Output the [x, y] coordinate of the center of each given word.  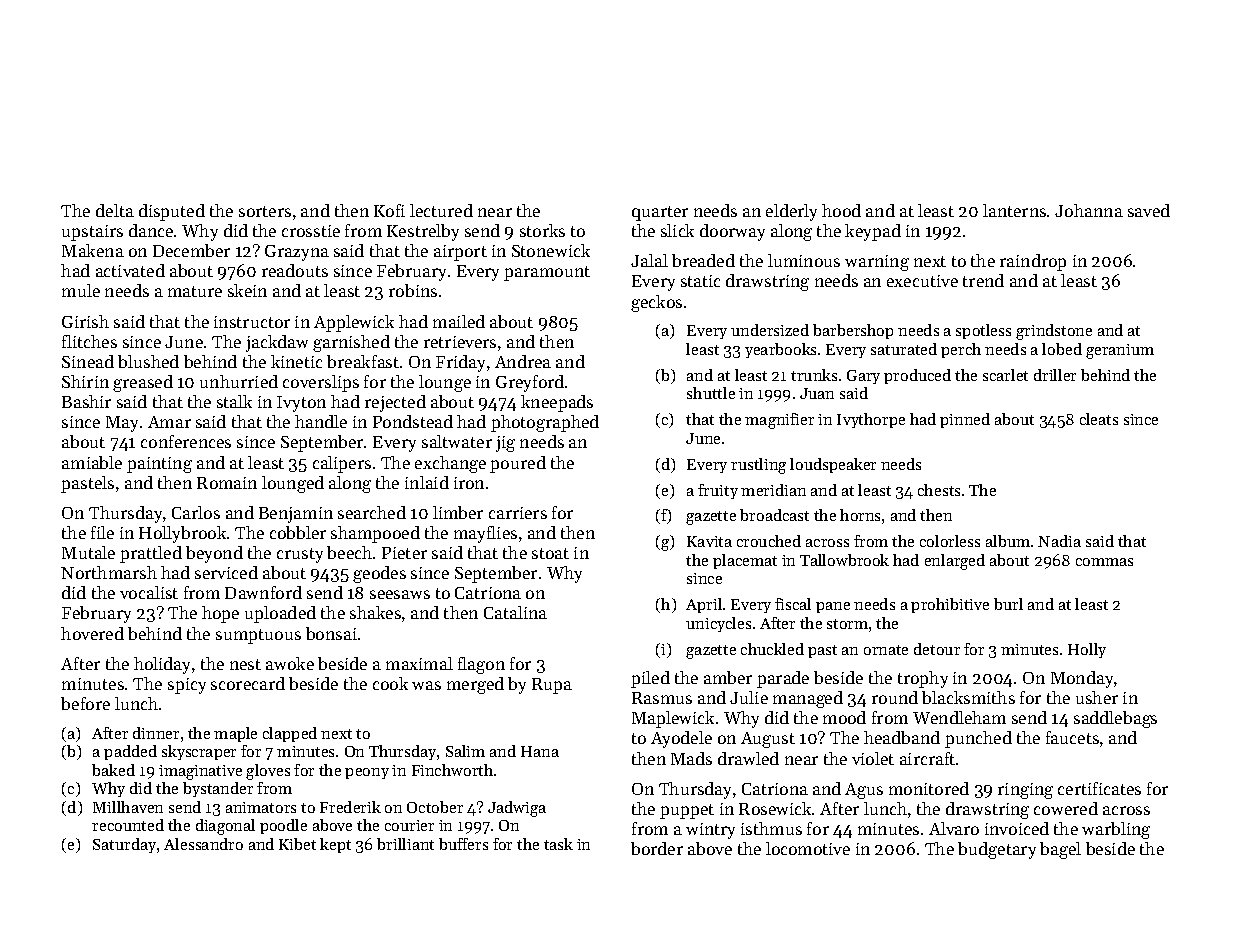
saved [1149, 210]
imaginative [200, 772]
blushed [148, 361]
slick [677, 230]
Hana [540, 751]
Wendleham [959, 717]
